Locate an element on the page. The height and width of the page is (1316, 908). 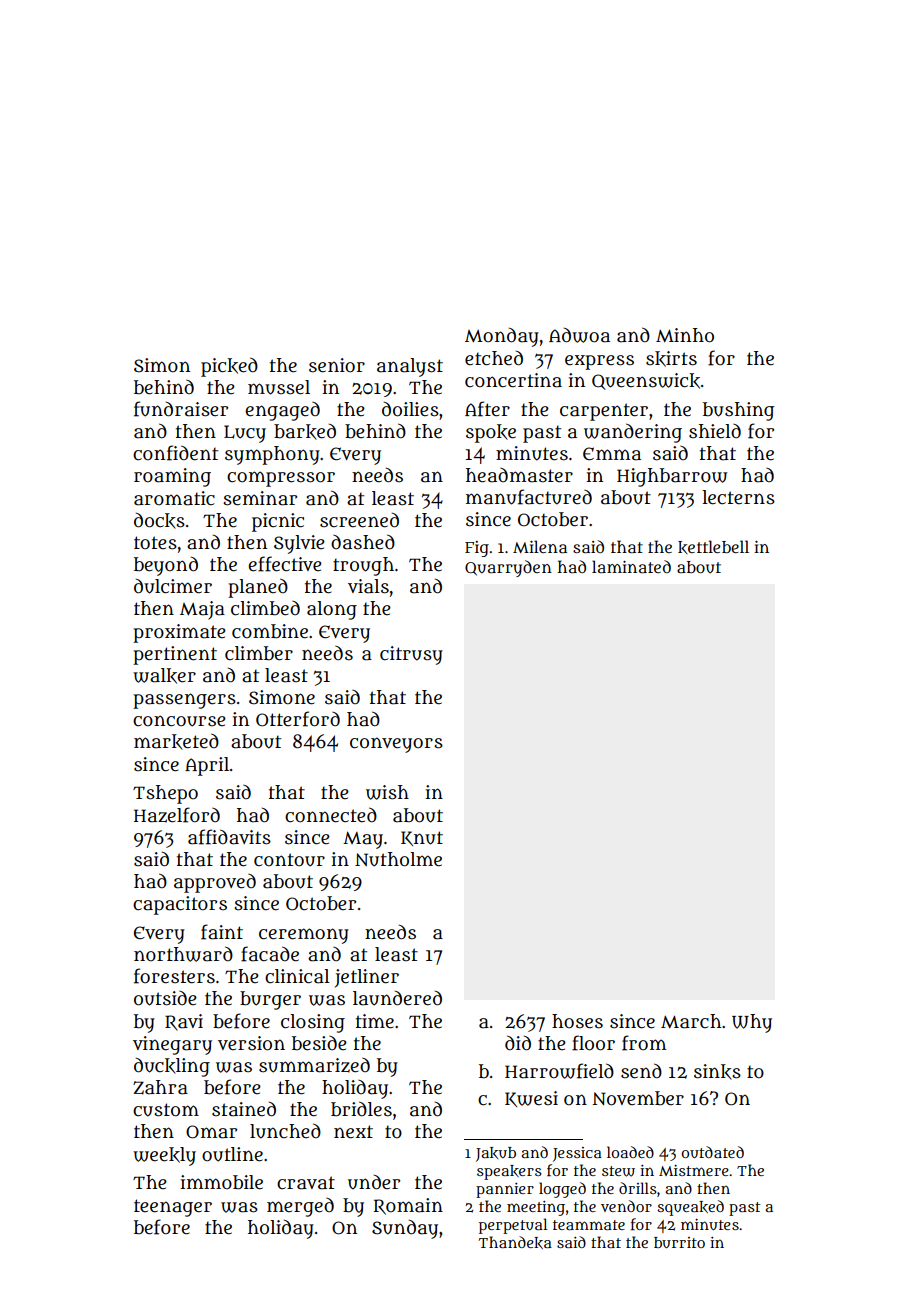
facade is located at coordinates (270, 954).
